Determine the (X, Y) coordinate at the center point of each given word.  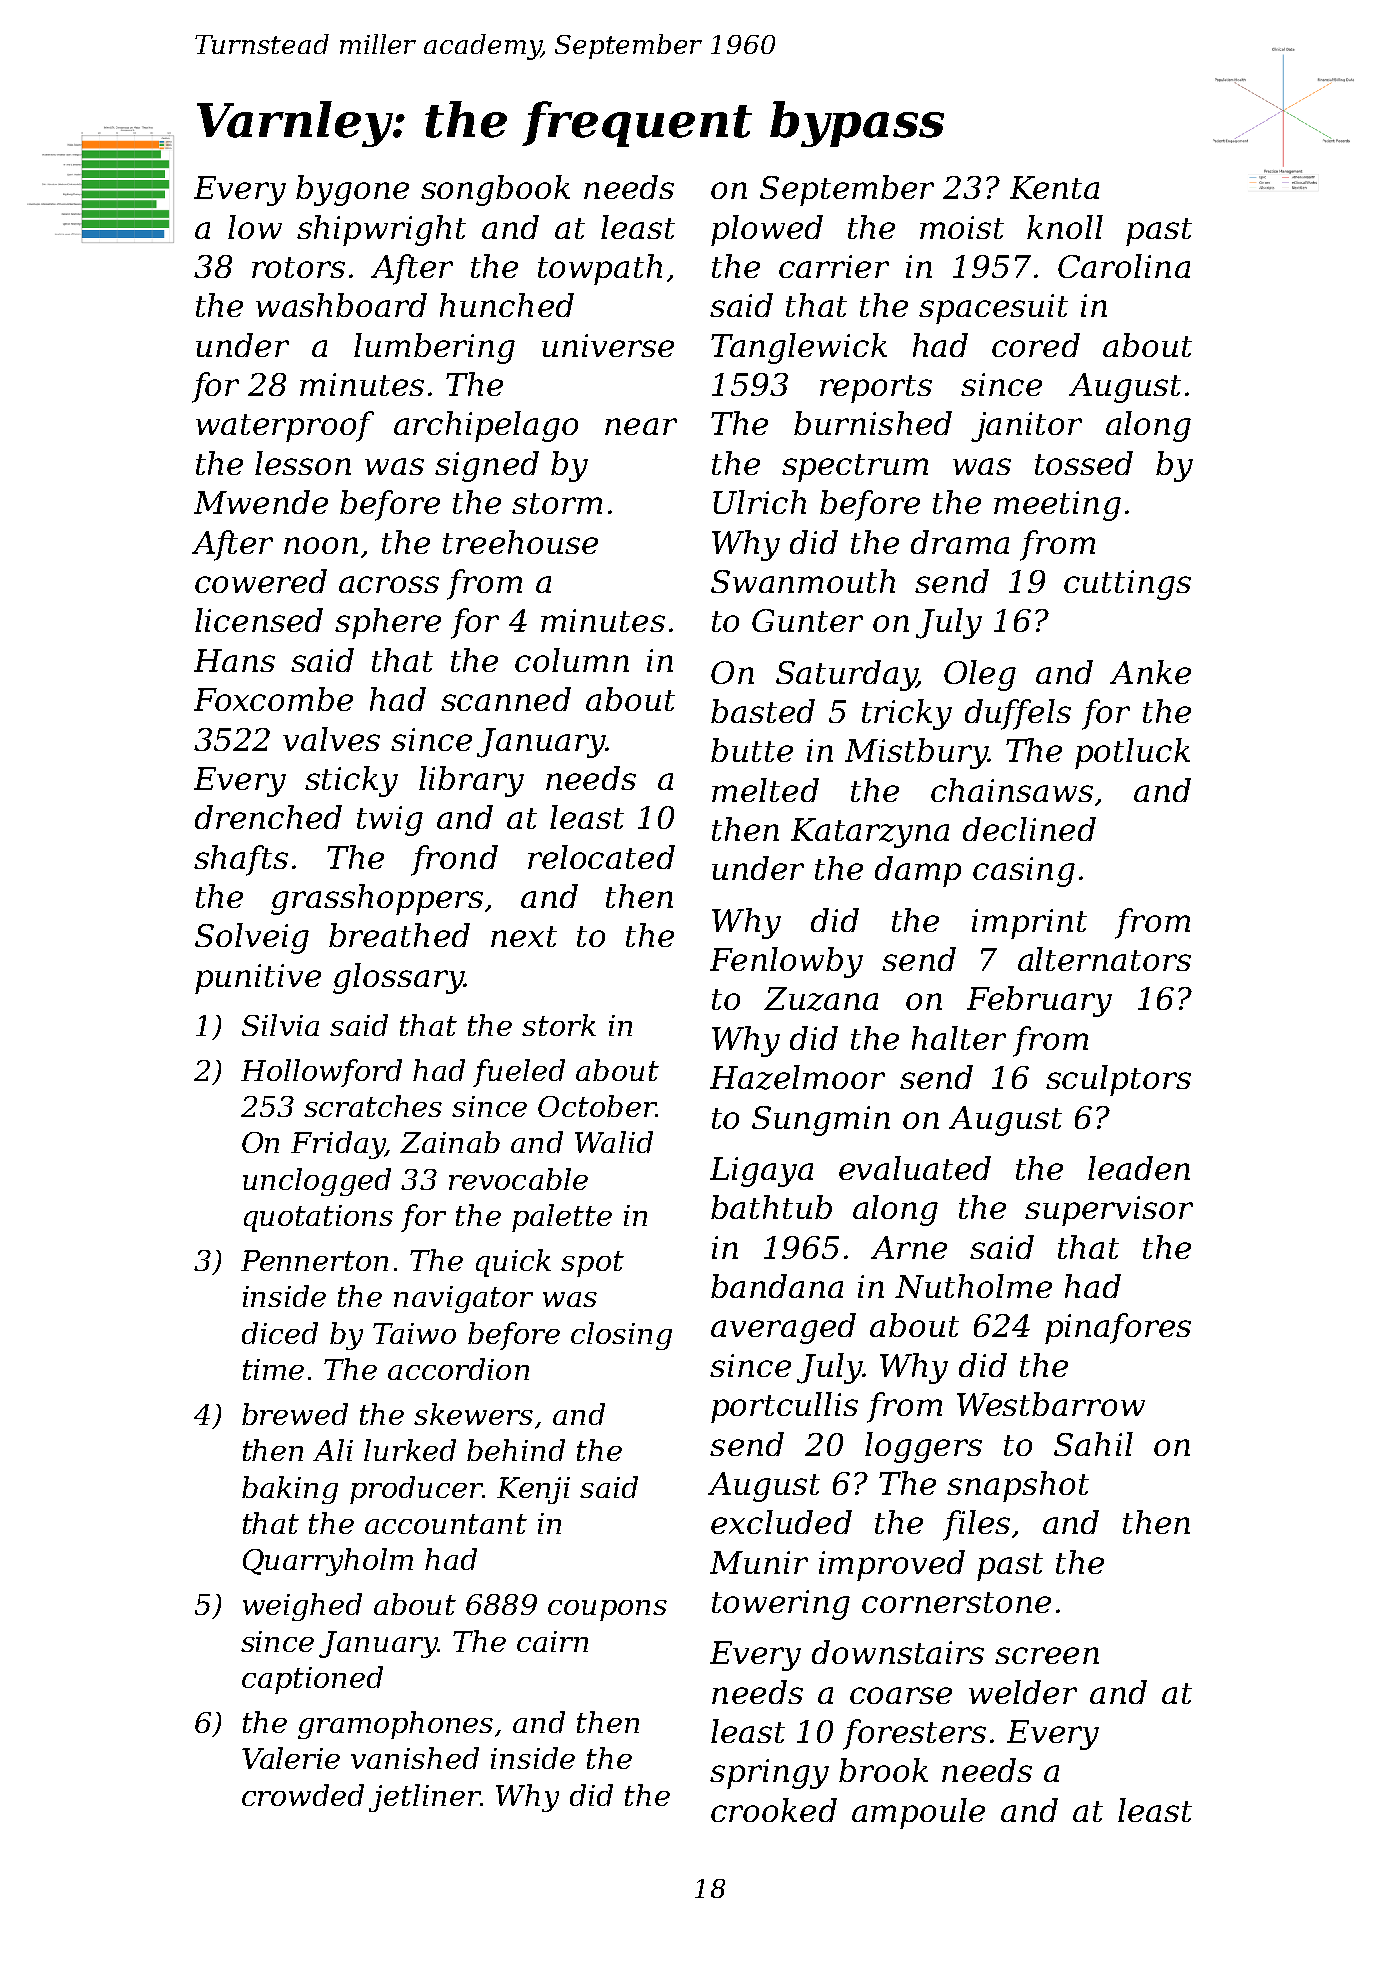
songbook (495, 190)
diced (280, 1333)
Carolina (1124, 266)
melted (765, 790)
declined (1029, 829)
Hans (234, 660)
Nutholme (973, 1286)
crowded (303, 1795)
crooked (774, 1810)
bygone (352, 190)
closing (621, 1336)
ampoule (918, 1813)
